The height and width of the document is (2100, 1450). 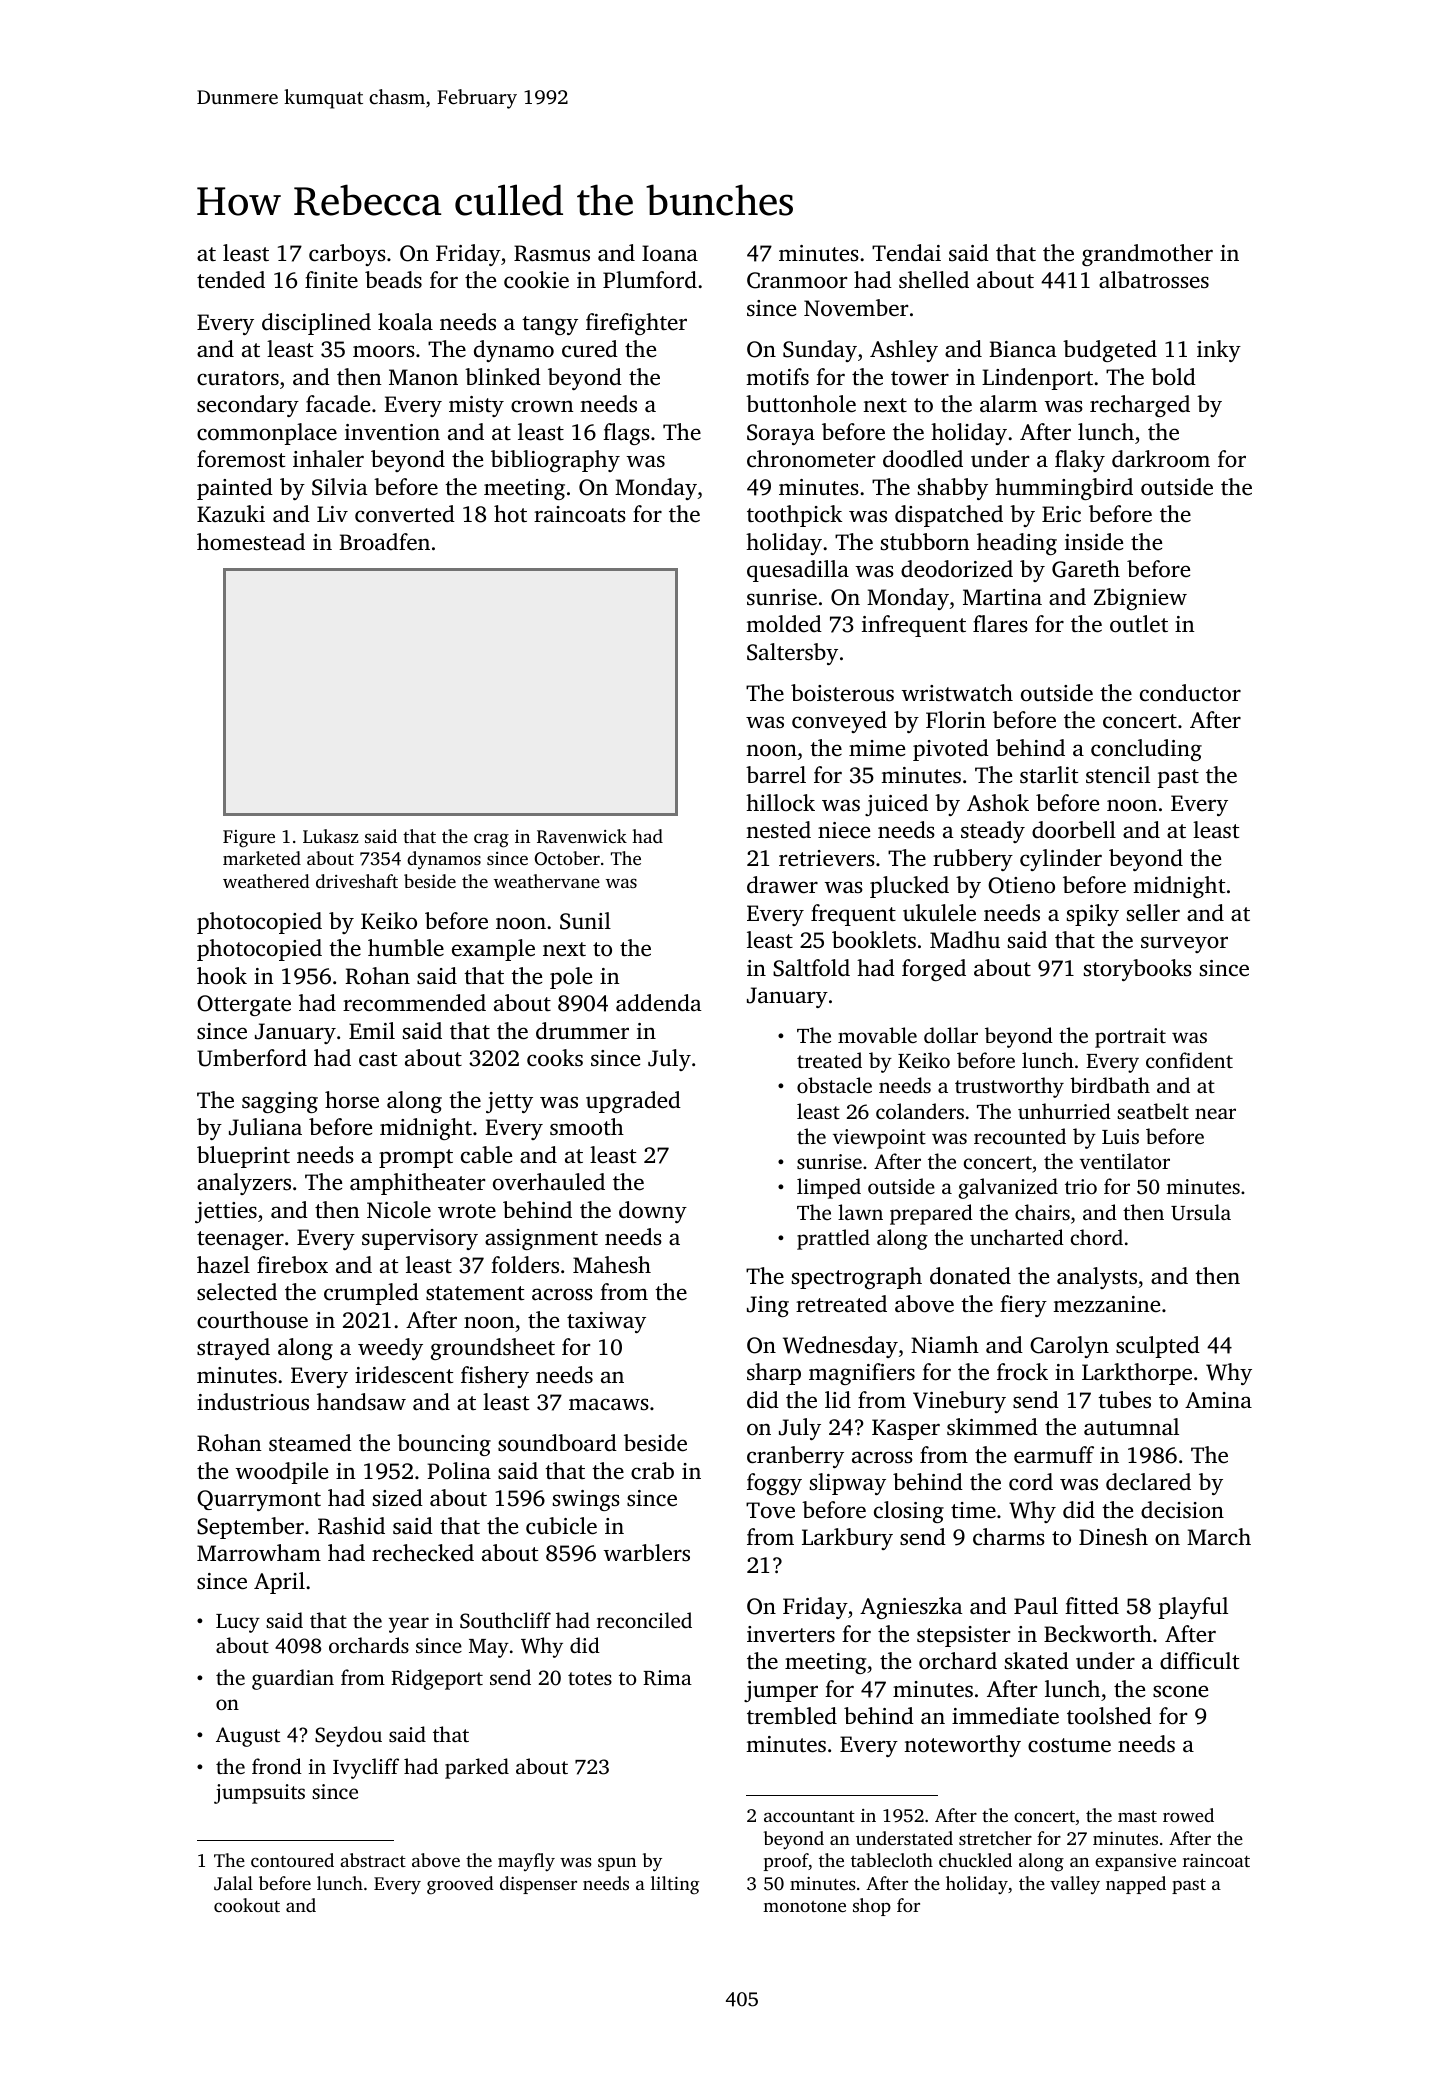 What do you see at coordinates (675, 1885) in the document?
I see `lilting` at bounding box center [675, 1885].
